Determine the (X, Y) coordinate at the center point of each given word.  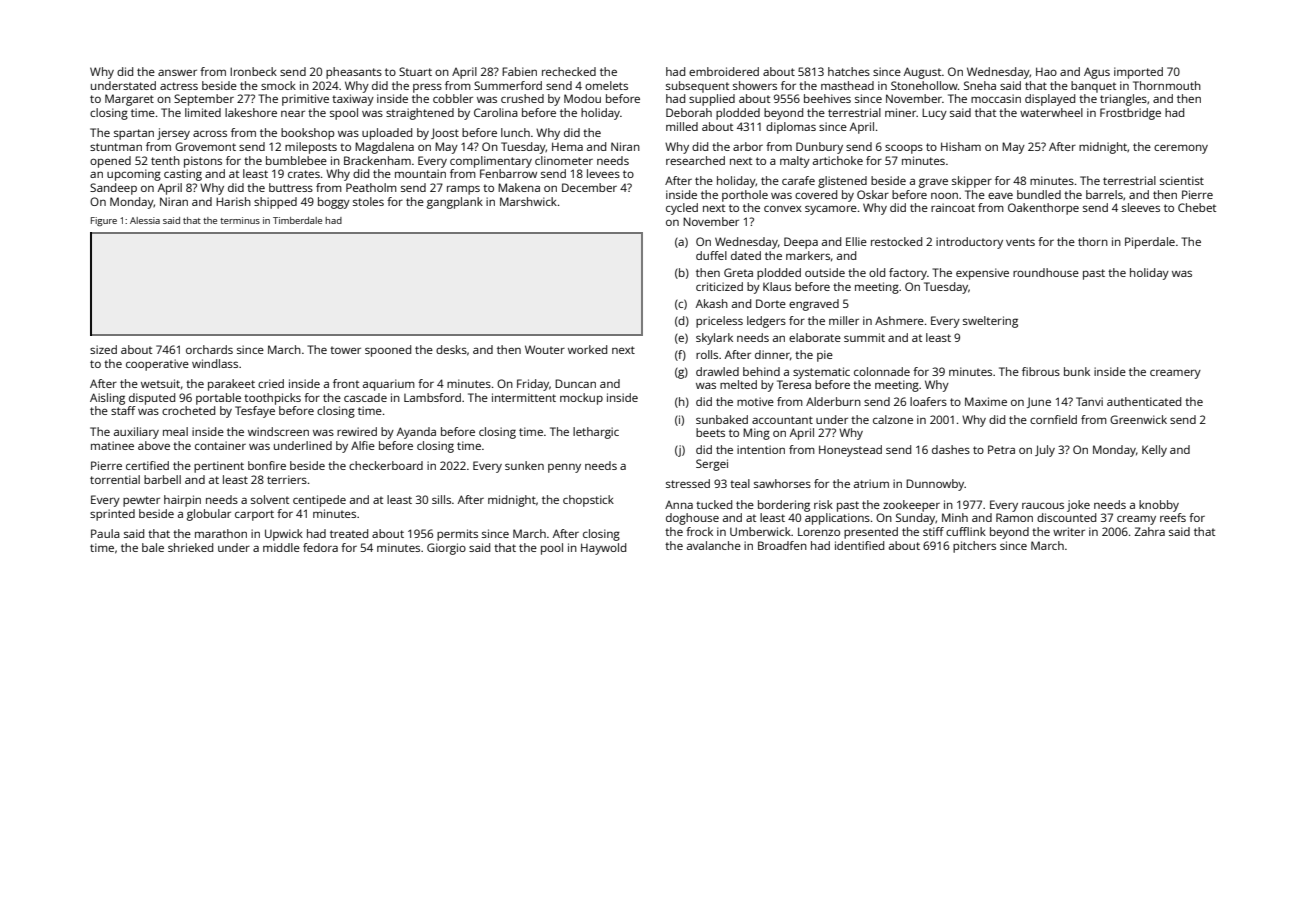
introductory (969, 243)
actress (179, 86)
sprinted (112, 515)
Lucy (934, 114)
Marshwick (528, 201)
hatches (849, 71)
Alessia (145, 220)
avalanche (714, 545)
